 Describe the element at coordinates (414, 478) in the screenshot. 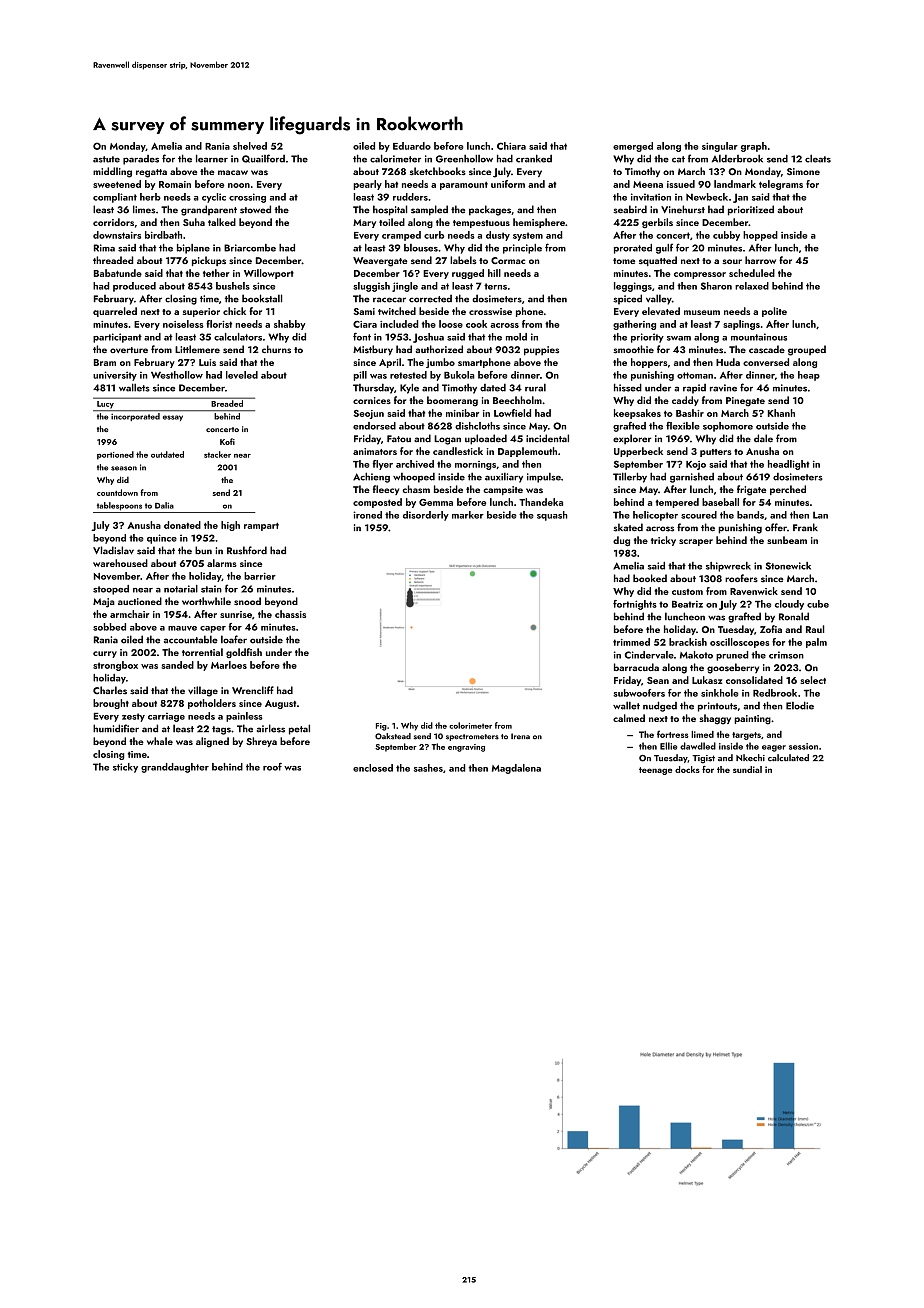

I see `whooped` at that location.
